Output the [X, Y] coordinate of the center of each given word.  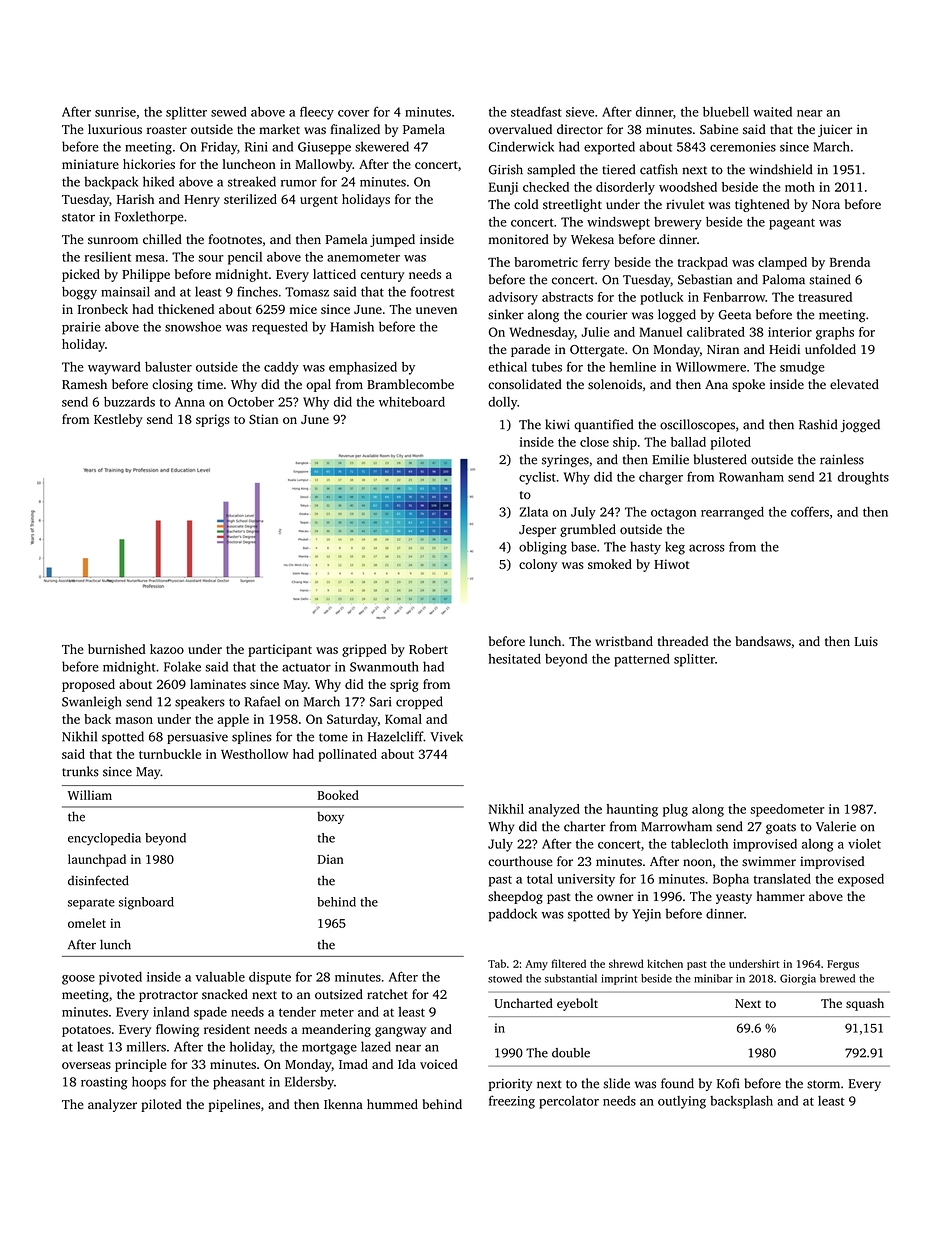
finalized [355, 129]
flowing [177, 1030]
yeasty [734, 898]
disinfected [98, 880]
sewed [229, 112]
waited [772, 112]
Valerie [836, 826]
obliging [543, 548]
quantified [603, 425]
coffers [810, 511]
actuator [306, 667]
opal [318, 385]
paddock [513, 915]
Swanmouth [384, 666]
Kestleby [118, 420]
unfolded [830, 349]
